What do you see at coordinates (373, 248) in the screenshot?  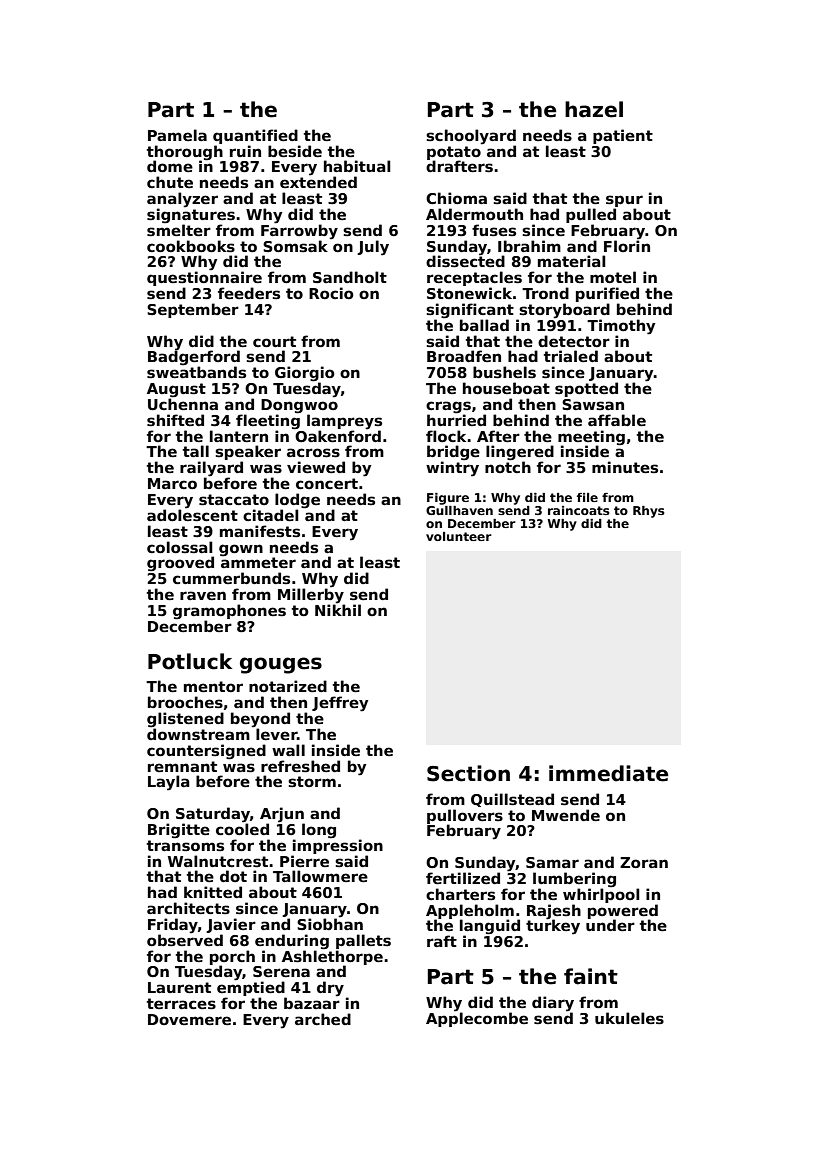 I see `July` at bounding box center [373, 248].
